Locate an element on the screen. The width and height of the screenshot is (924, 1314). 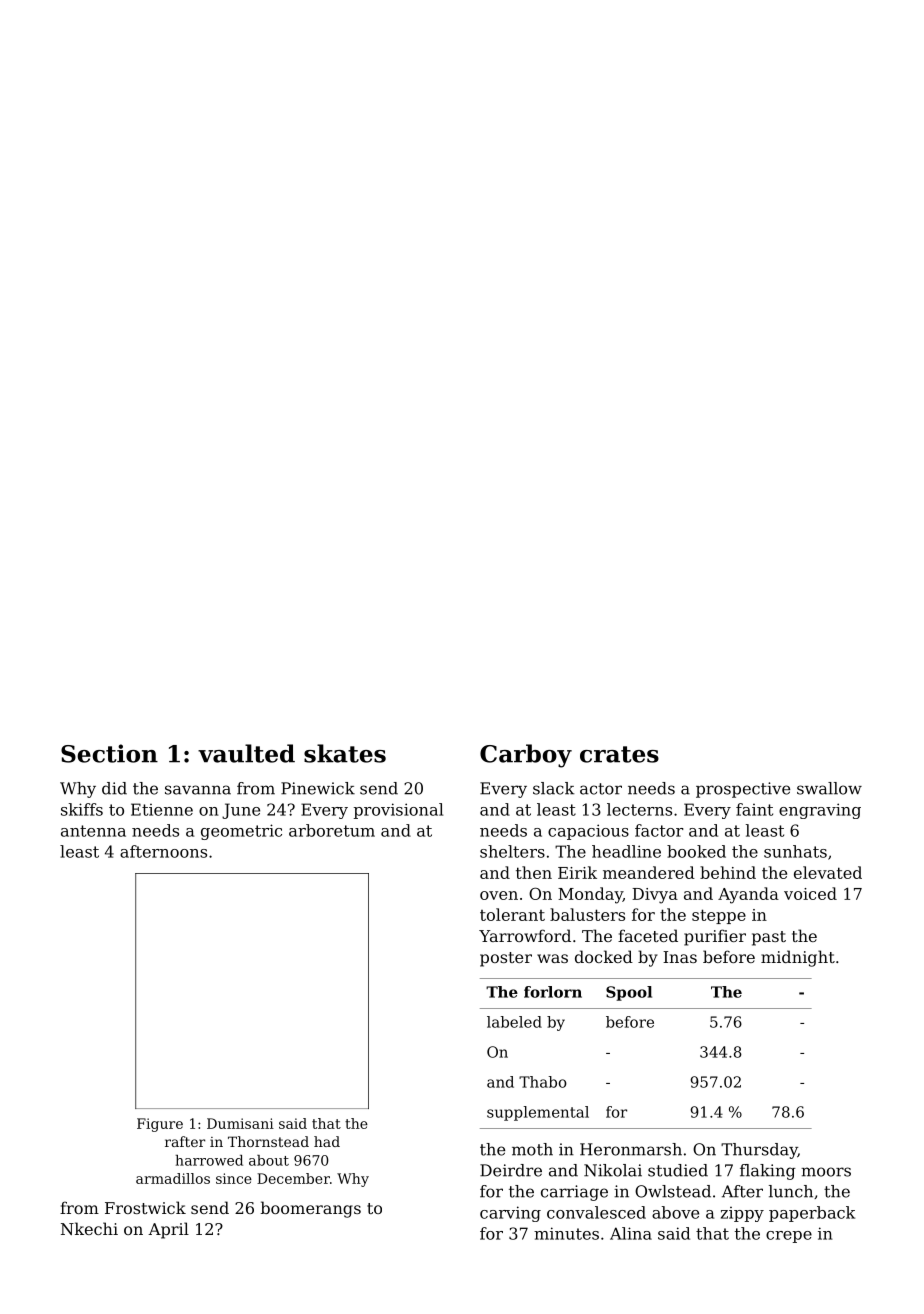
labeled is located at coordinates (514, 1022).
